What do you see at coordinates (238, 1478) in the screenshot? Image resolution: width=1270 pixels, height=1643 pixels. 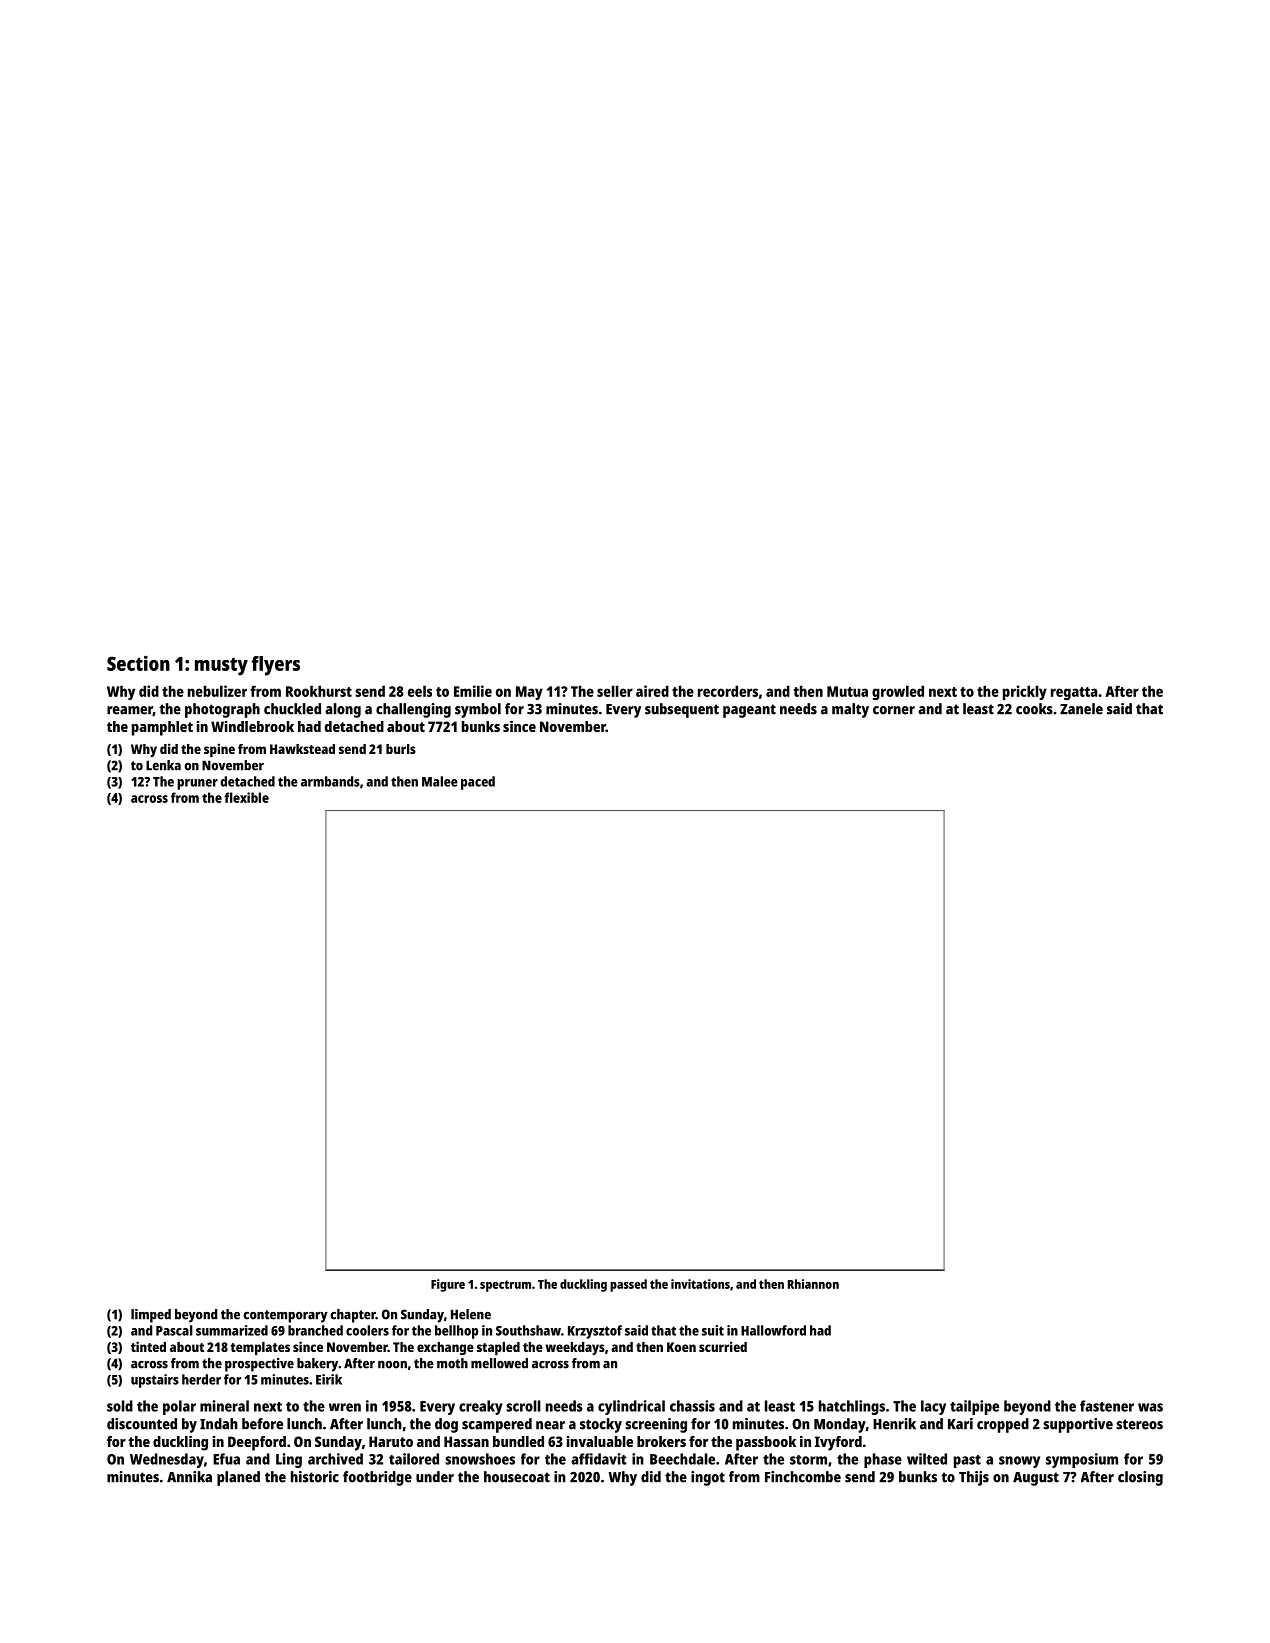 I see `planed` at bounding box center [238, 1478].
